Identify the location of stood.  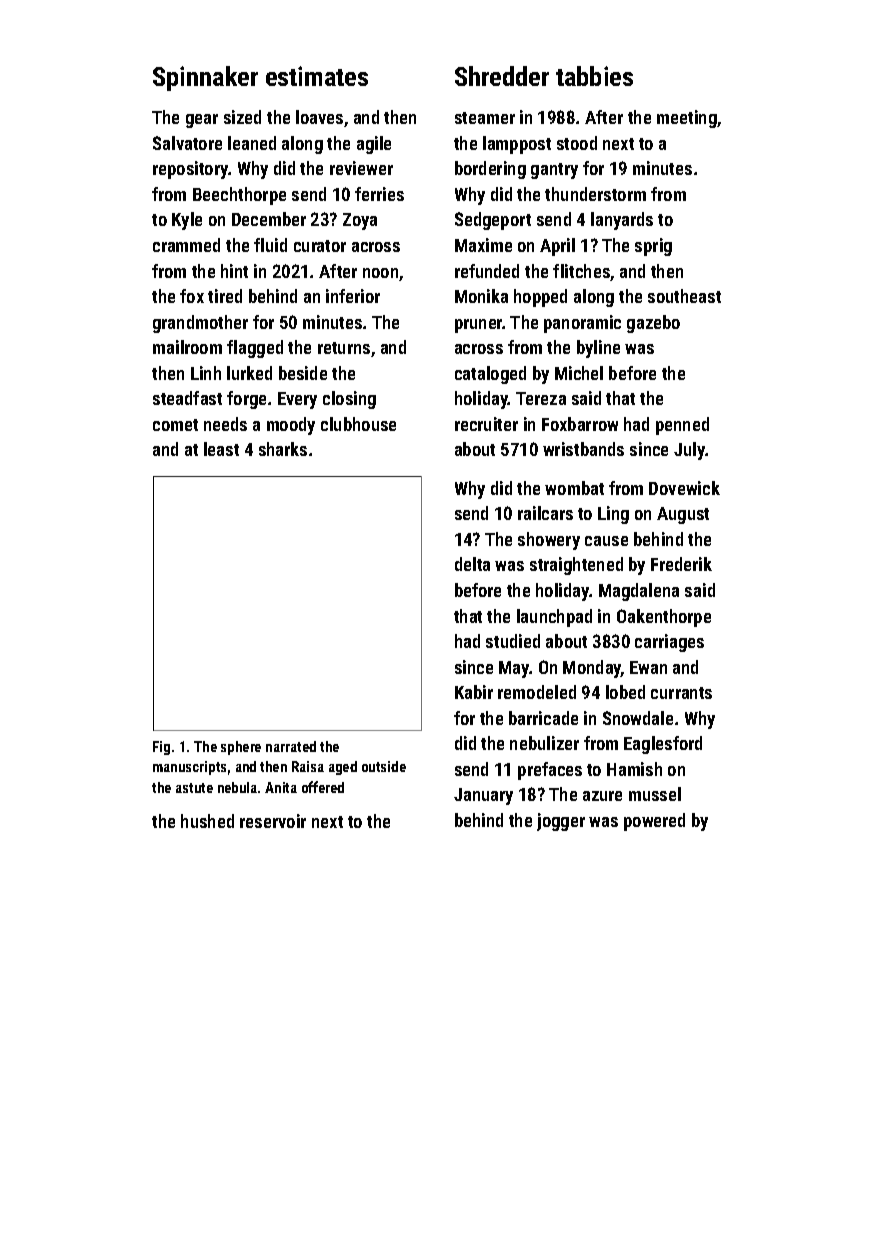
(577, 143).
